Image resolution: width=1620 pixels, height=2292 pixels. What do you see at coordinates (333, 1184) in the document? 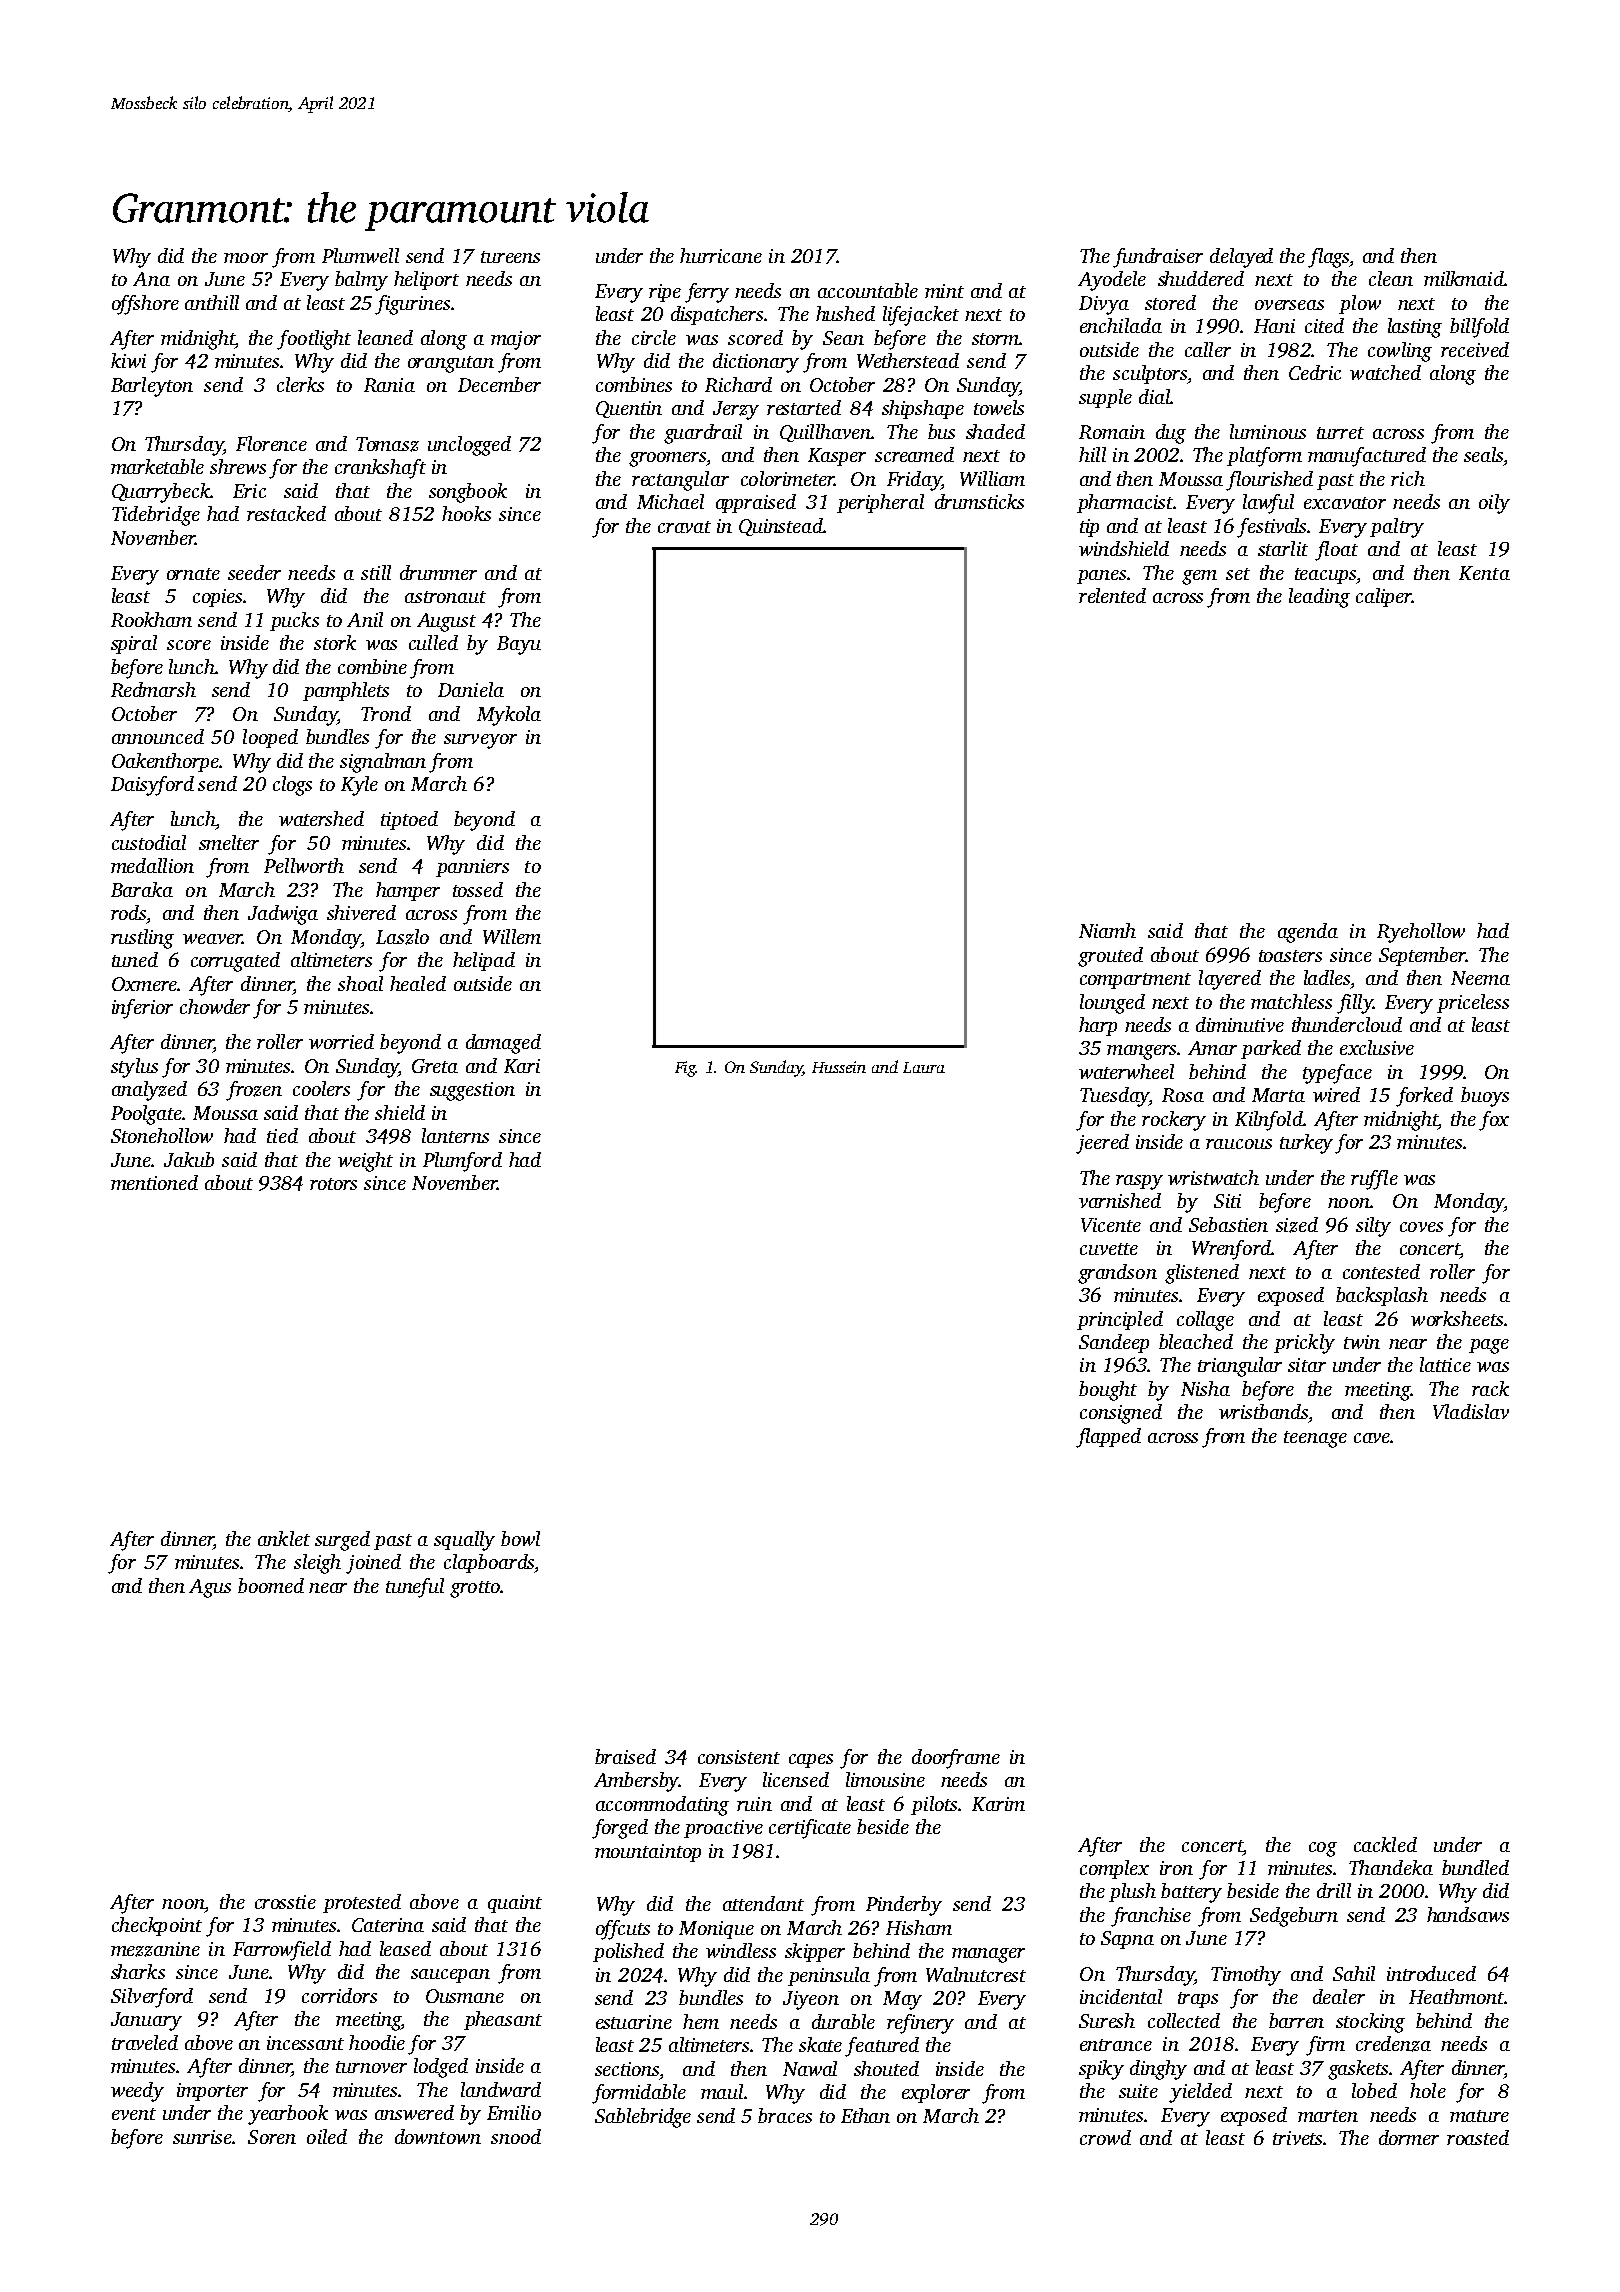
I see `rotors` at bounding box center [333, 1184].
